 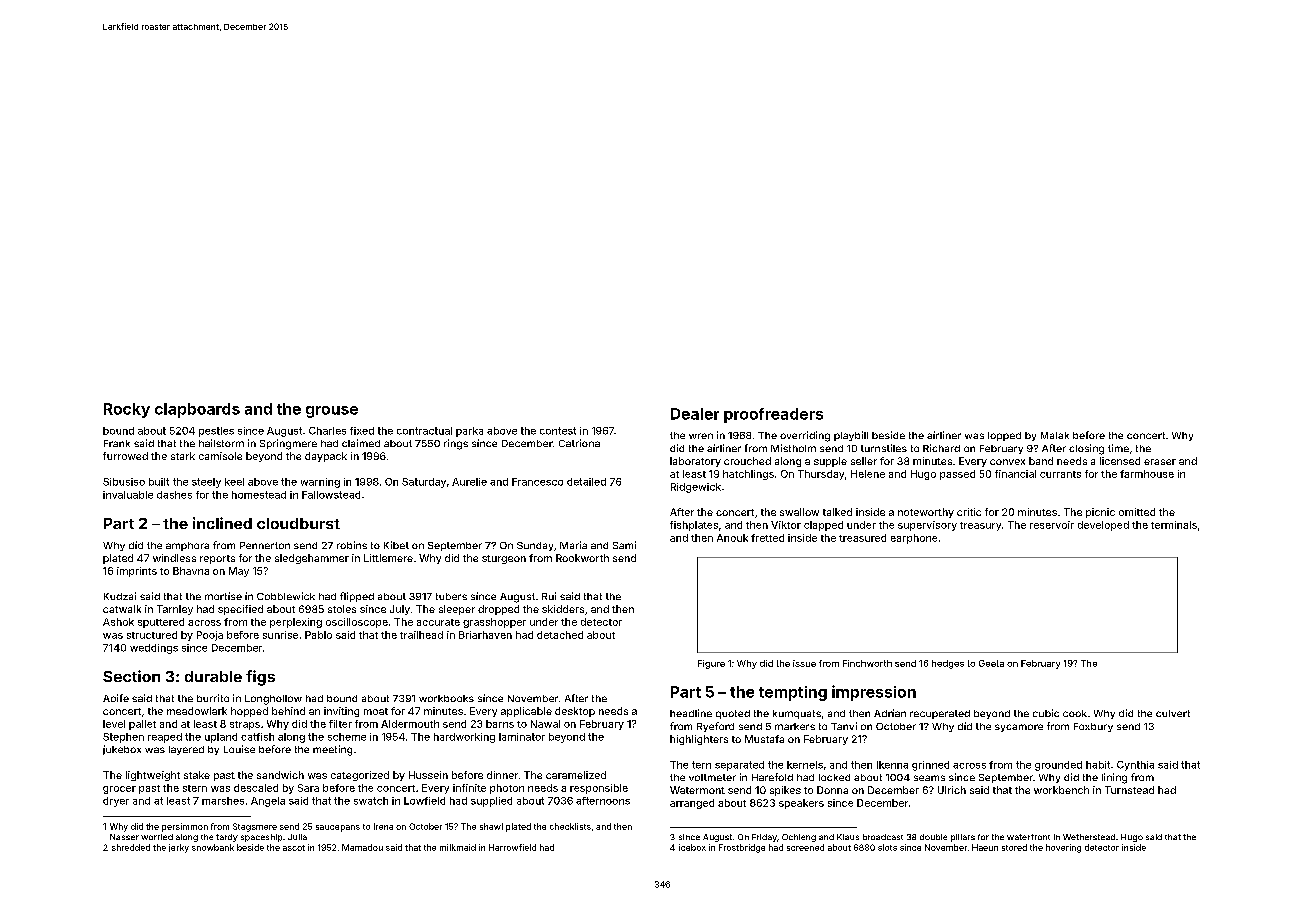 What do you see at coordinates (522, 737) in the screenshot?
I see `laminator` at bounding box center [522, 737].
